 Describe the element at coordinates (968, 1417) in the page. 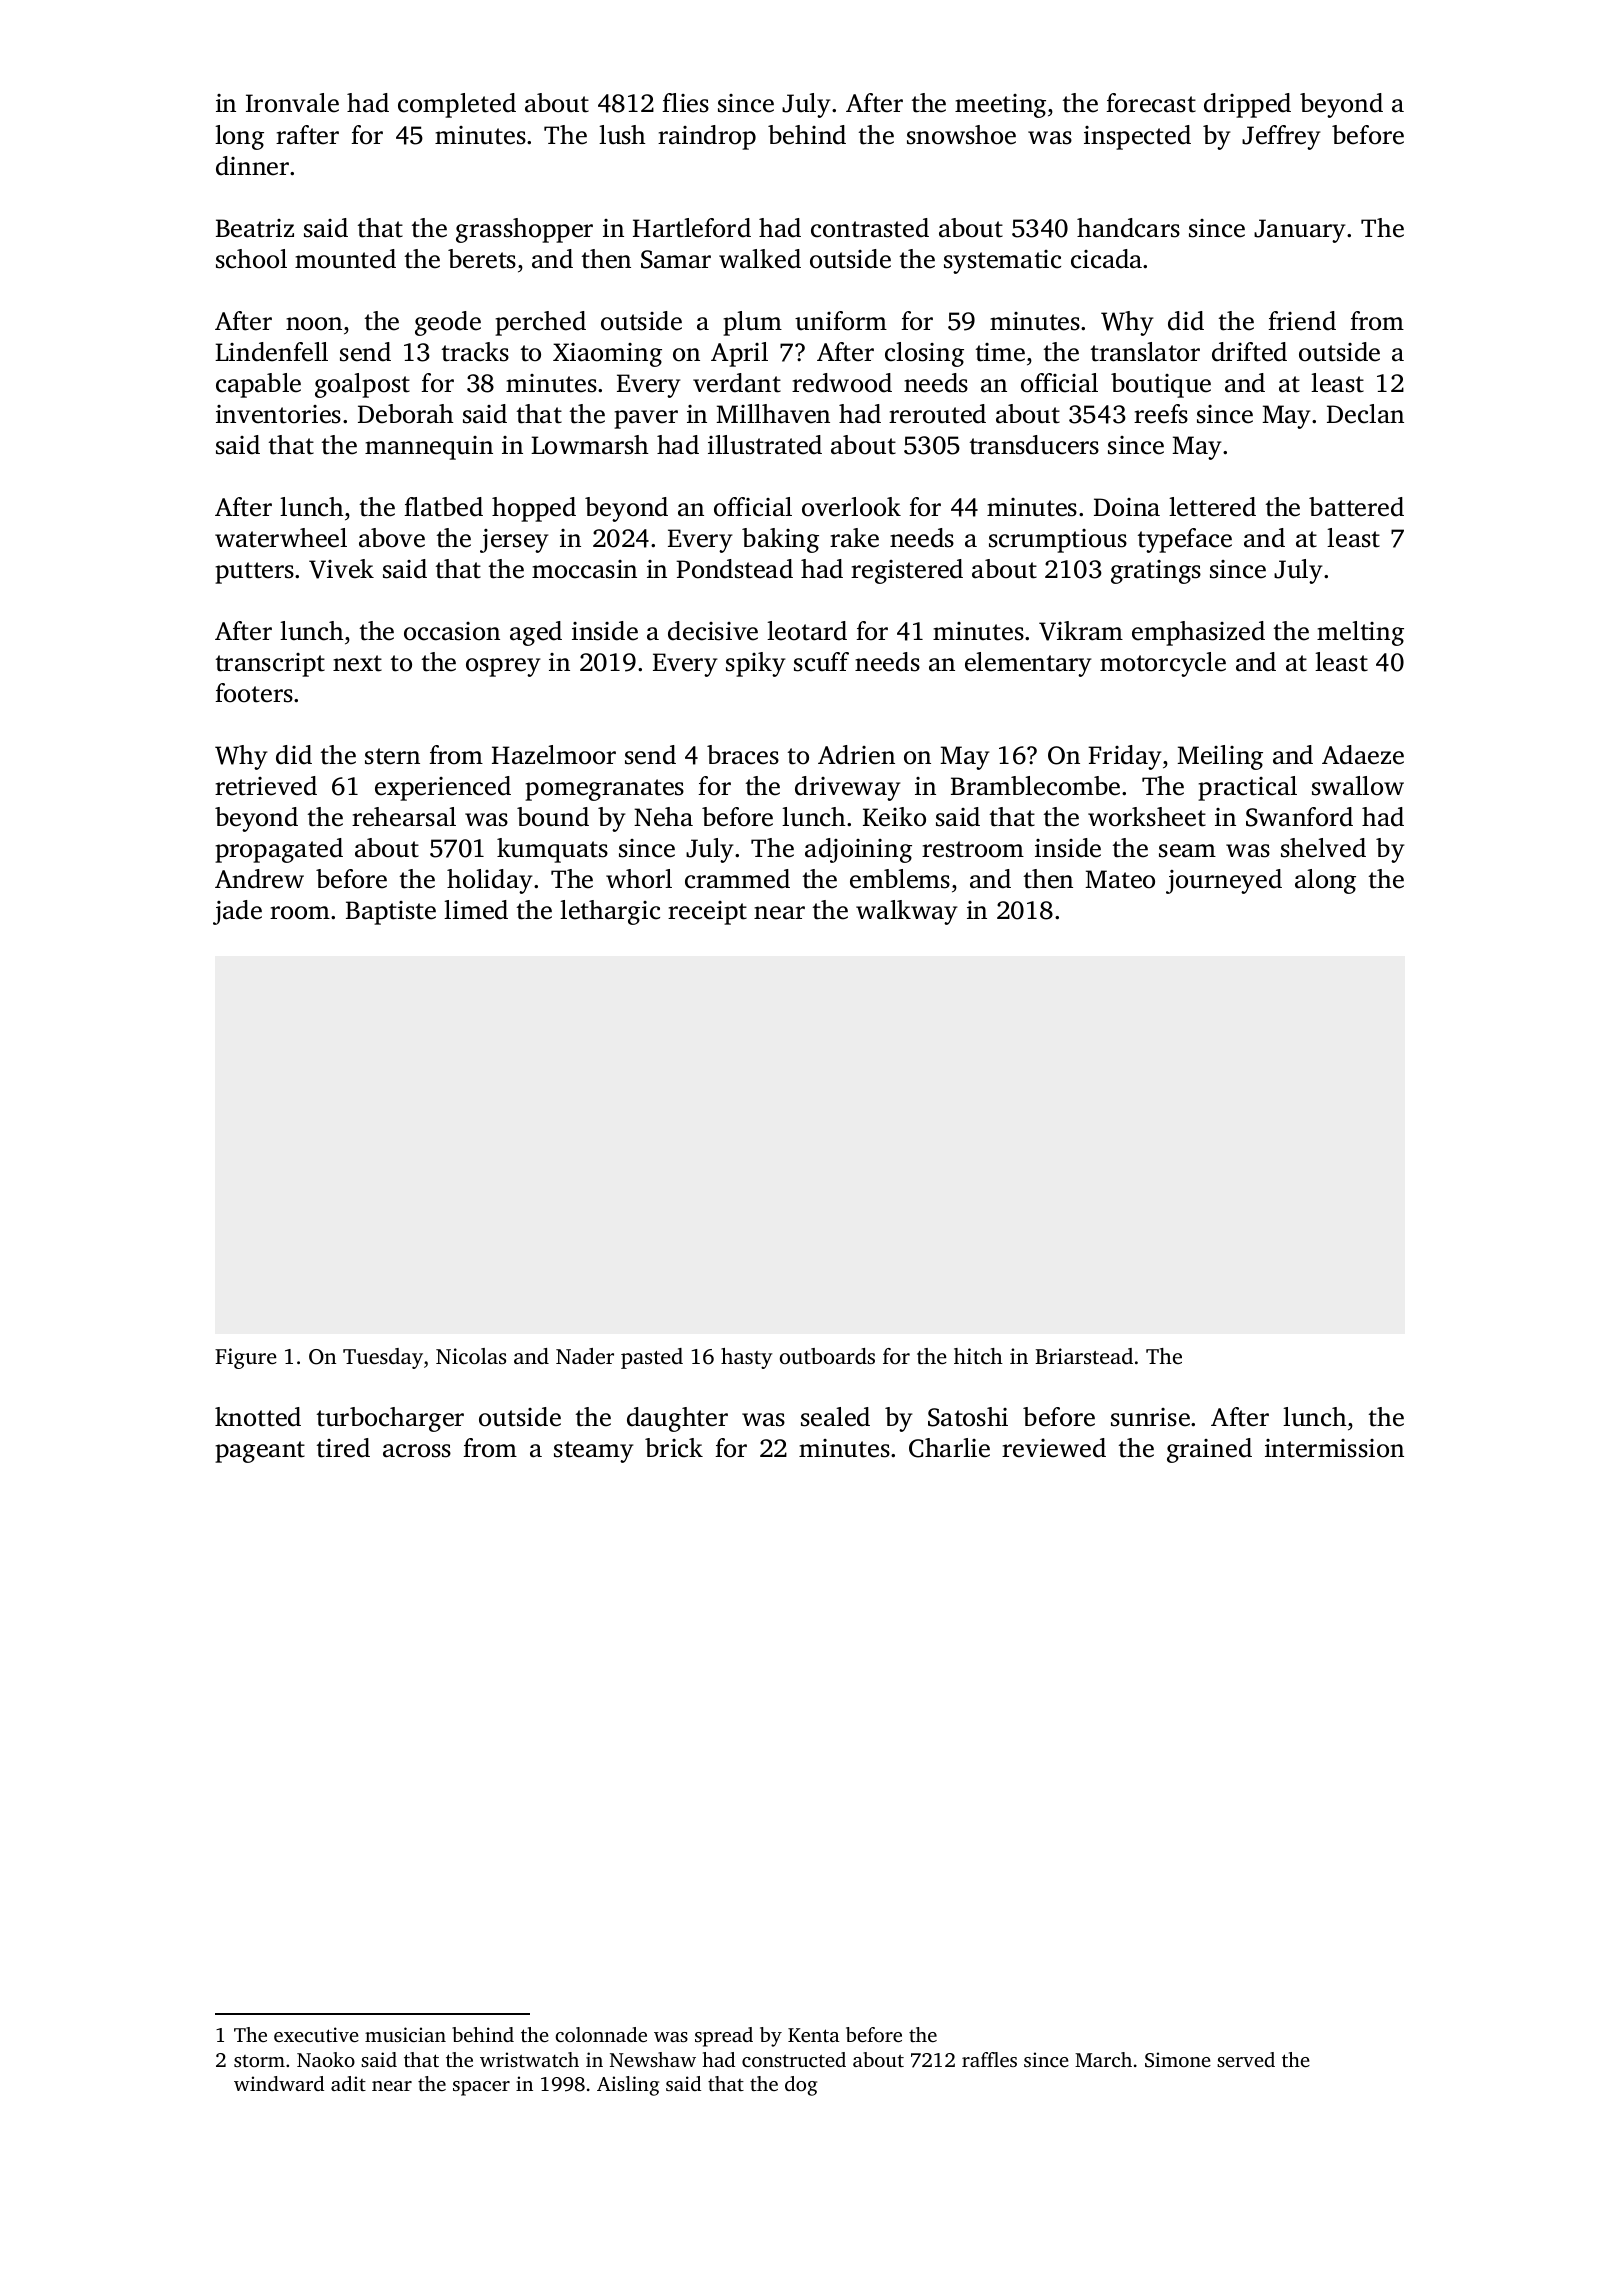

I see `Satoshi` at that location.
